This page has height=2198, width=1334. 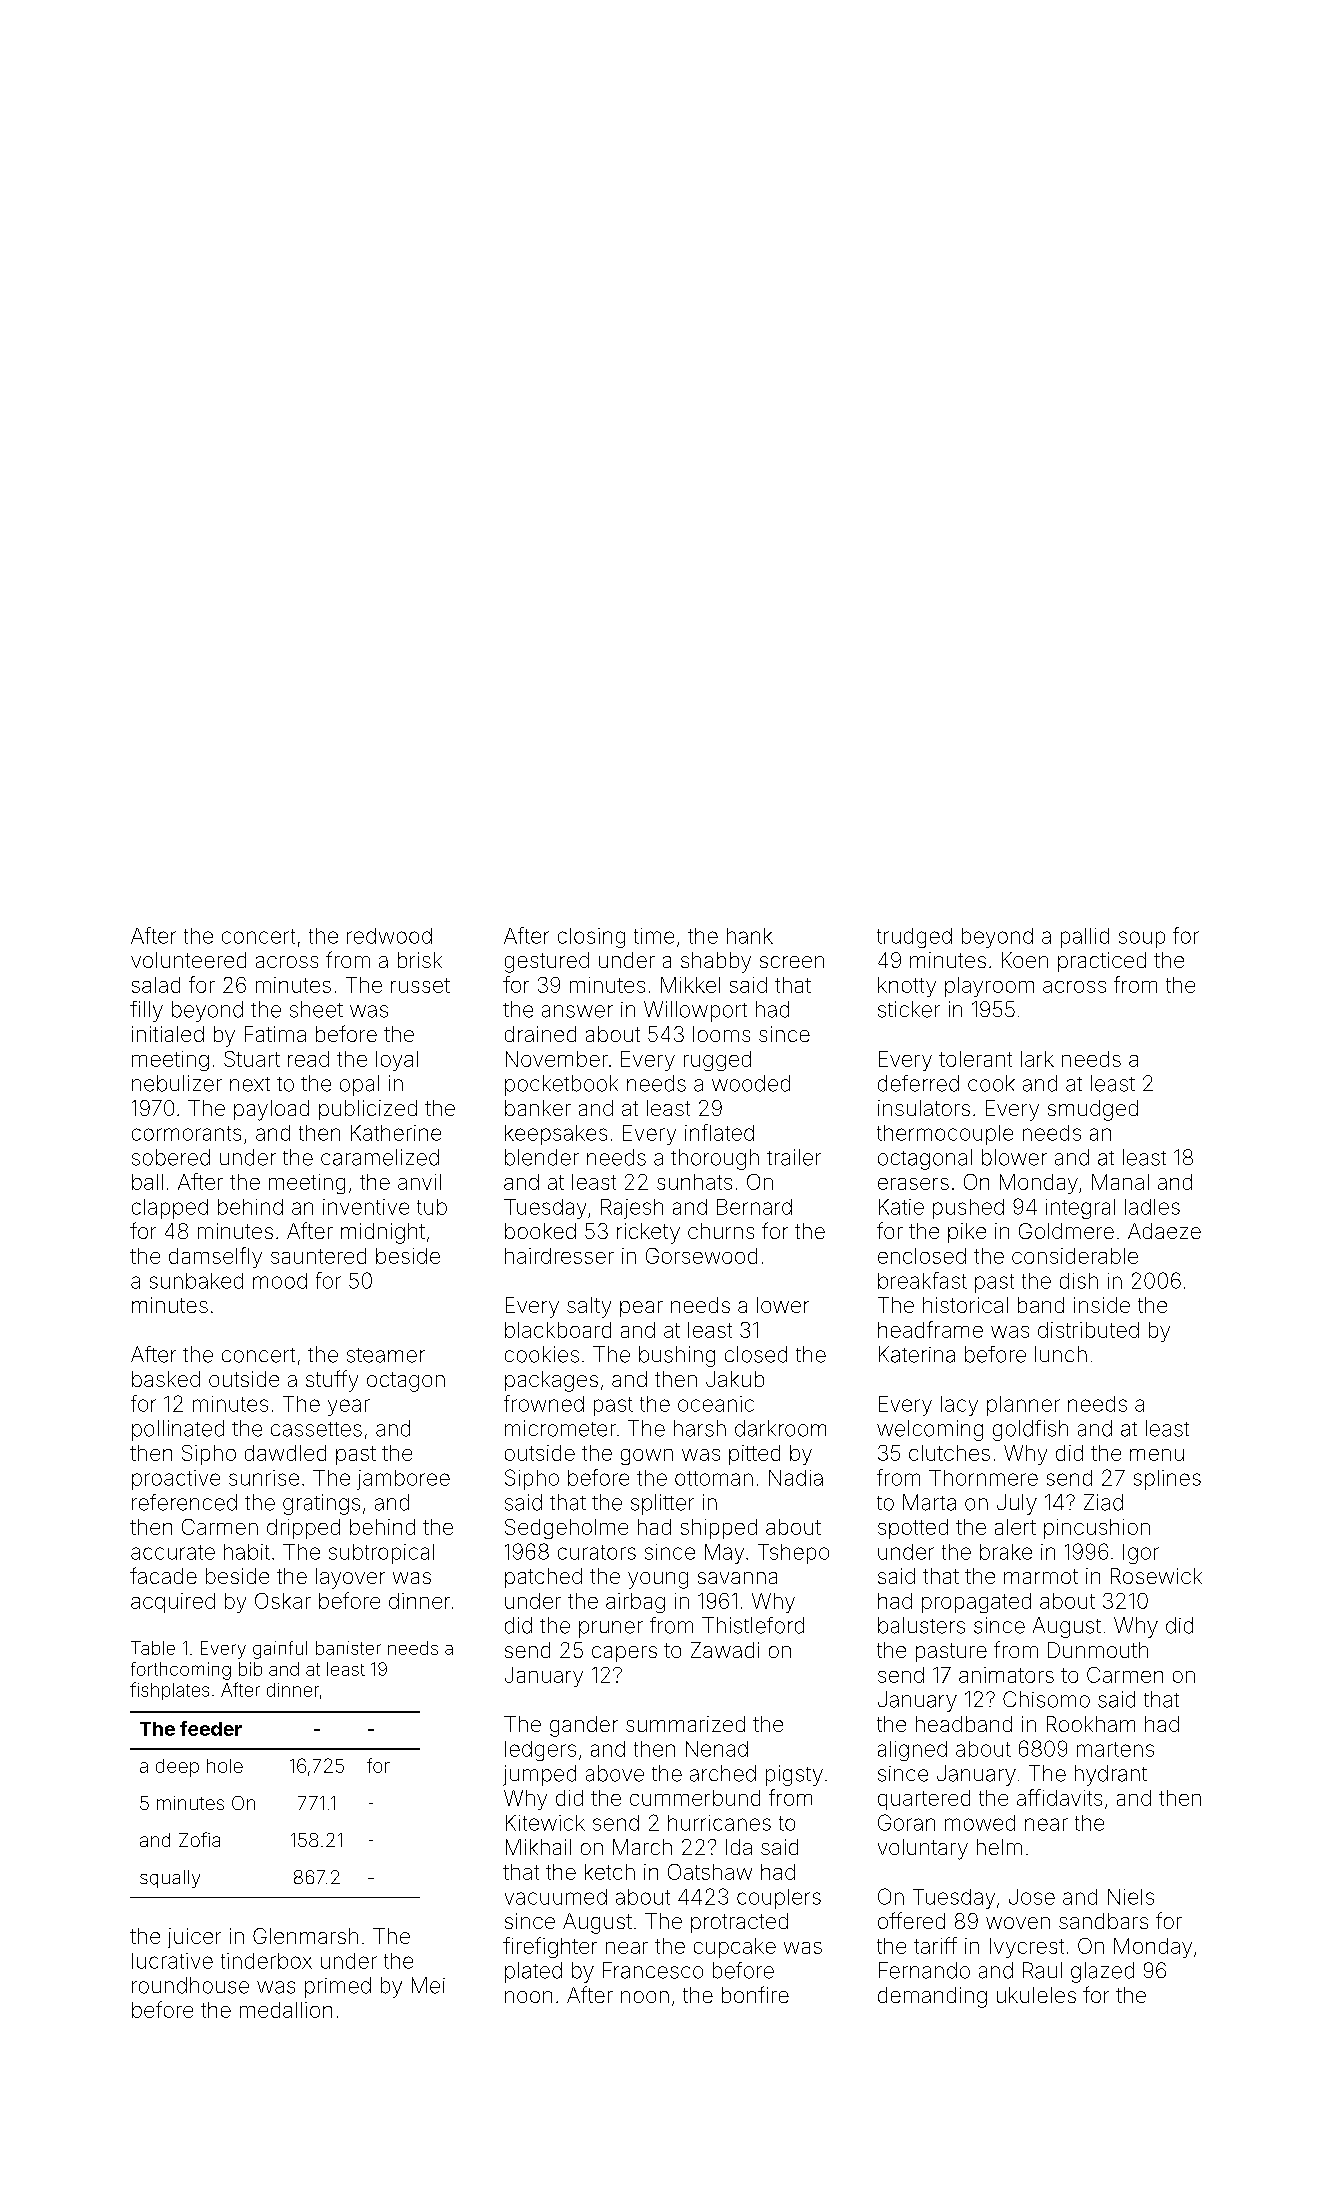 I want to click on salad, so click(x=156, y=985).
